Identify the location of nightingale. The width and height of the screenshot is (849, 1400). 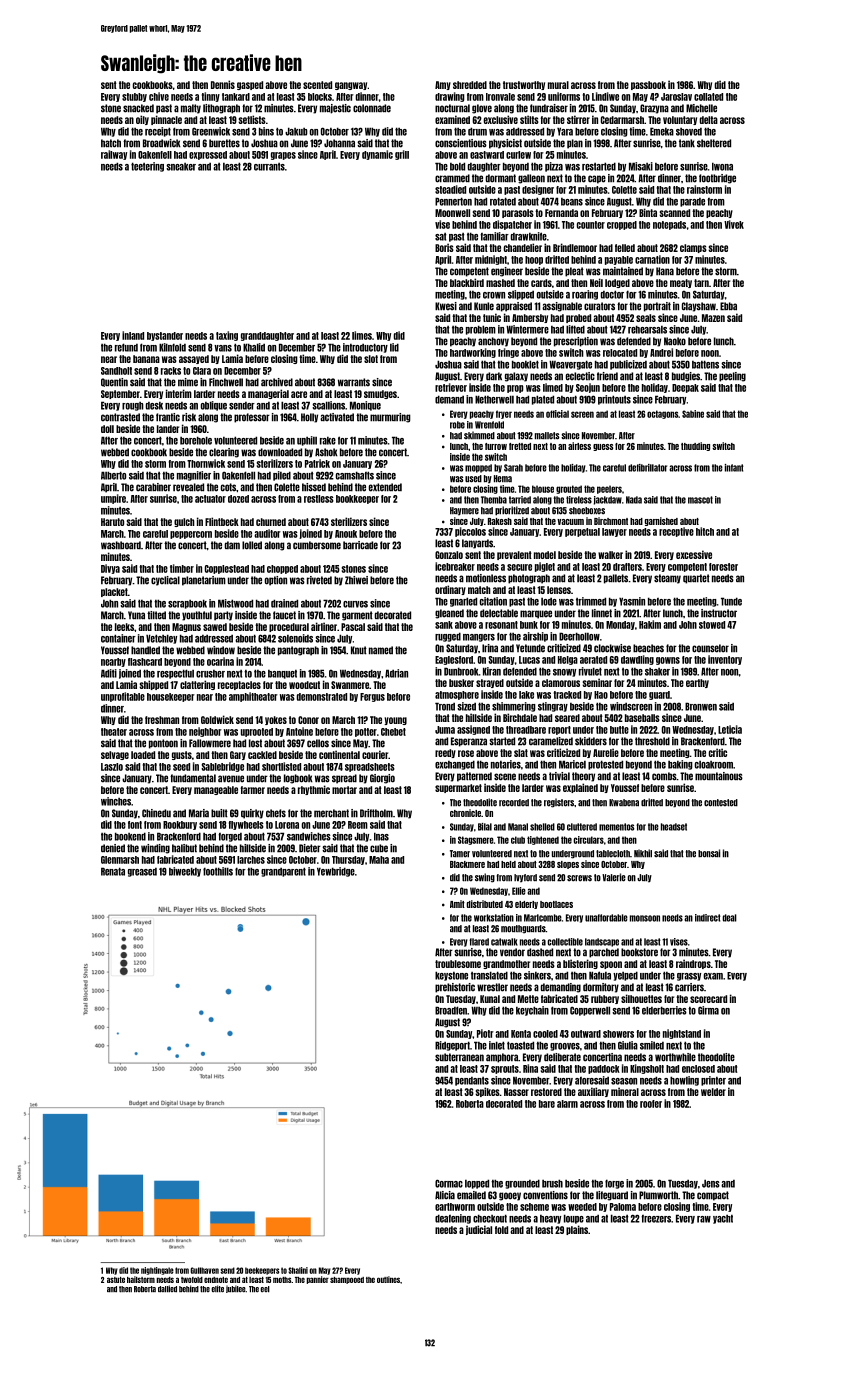
(157, 1271).
